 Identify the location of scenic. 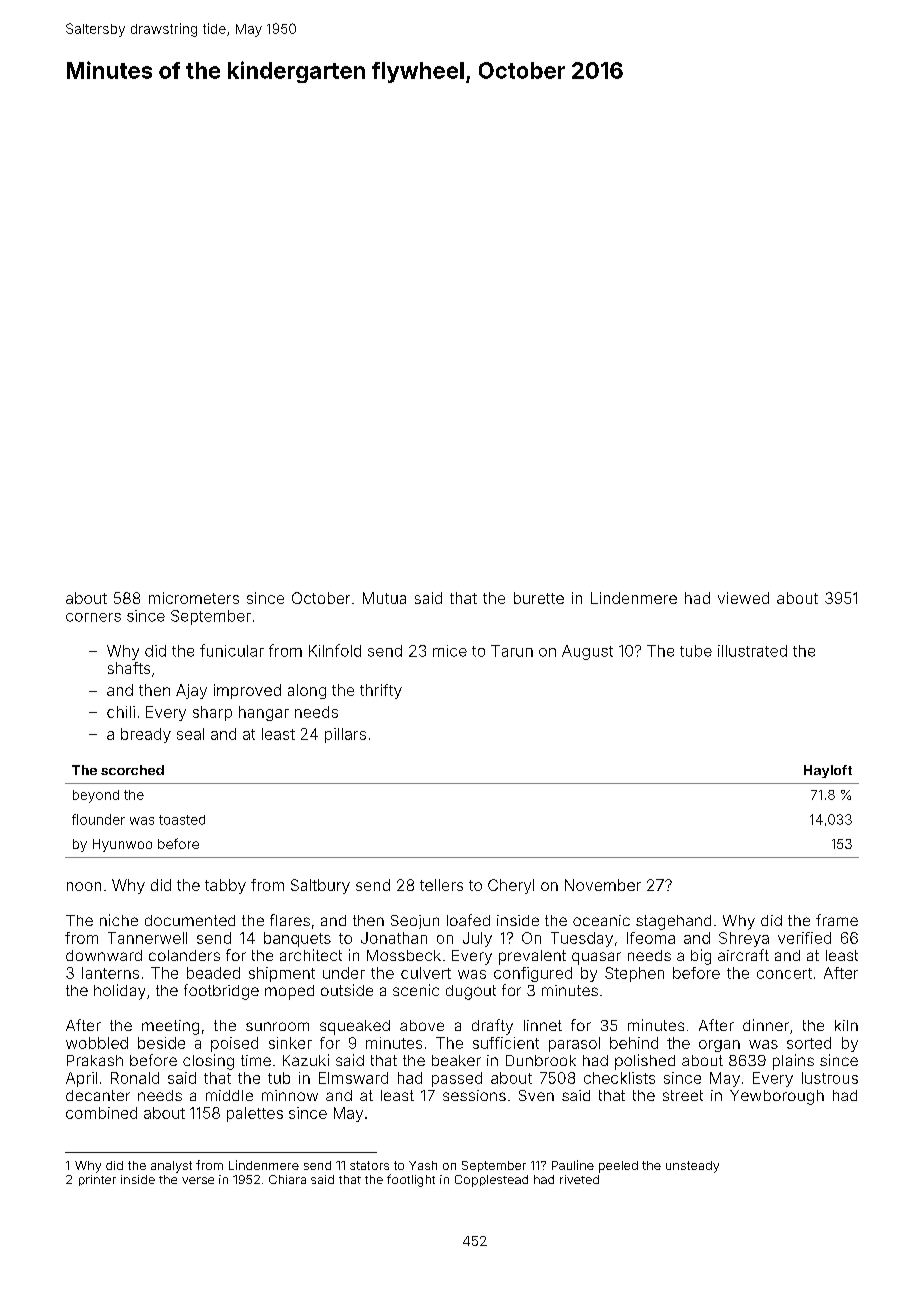
(416, 990).
